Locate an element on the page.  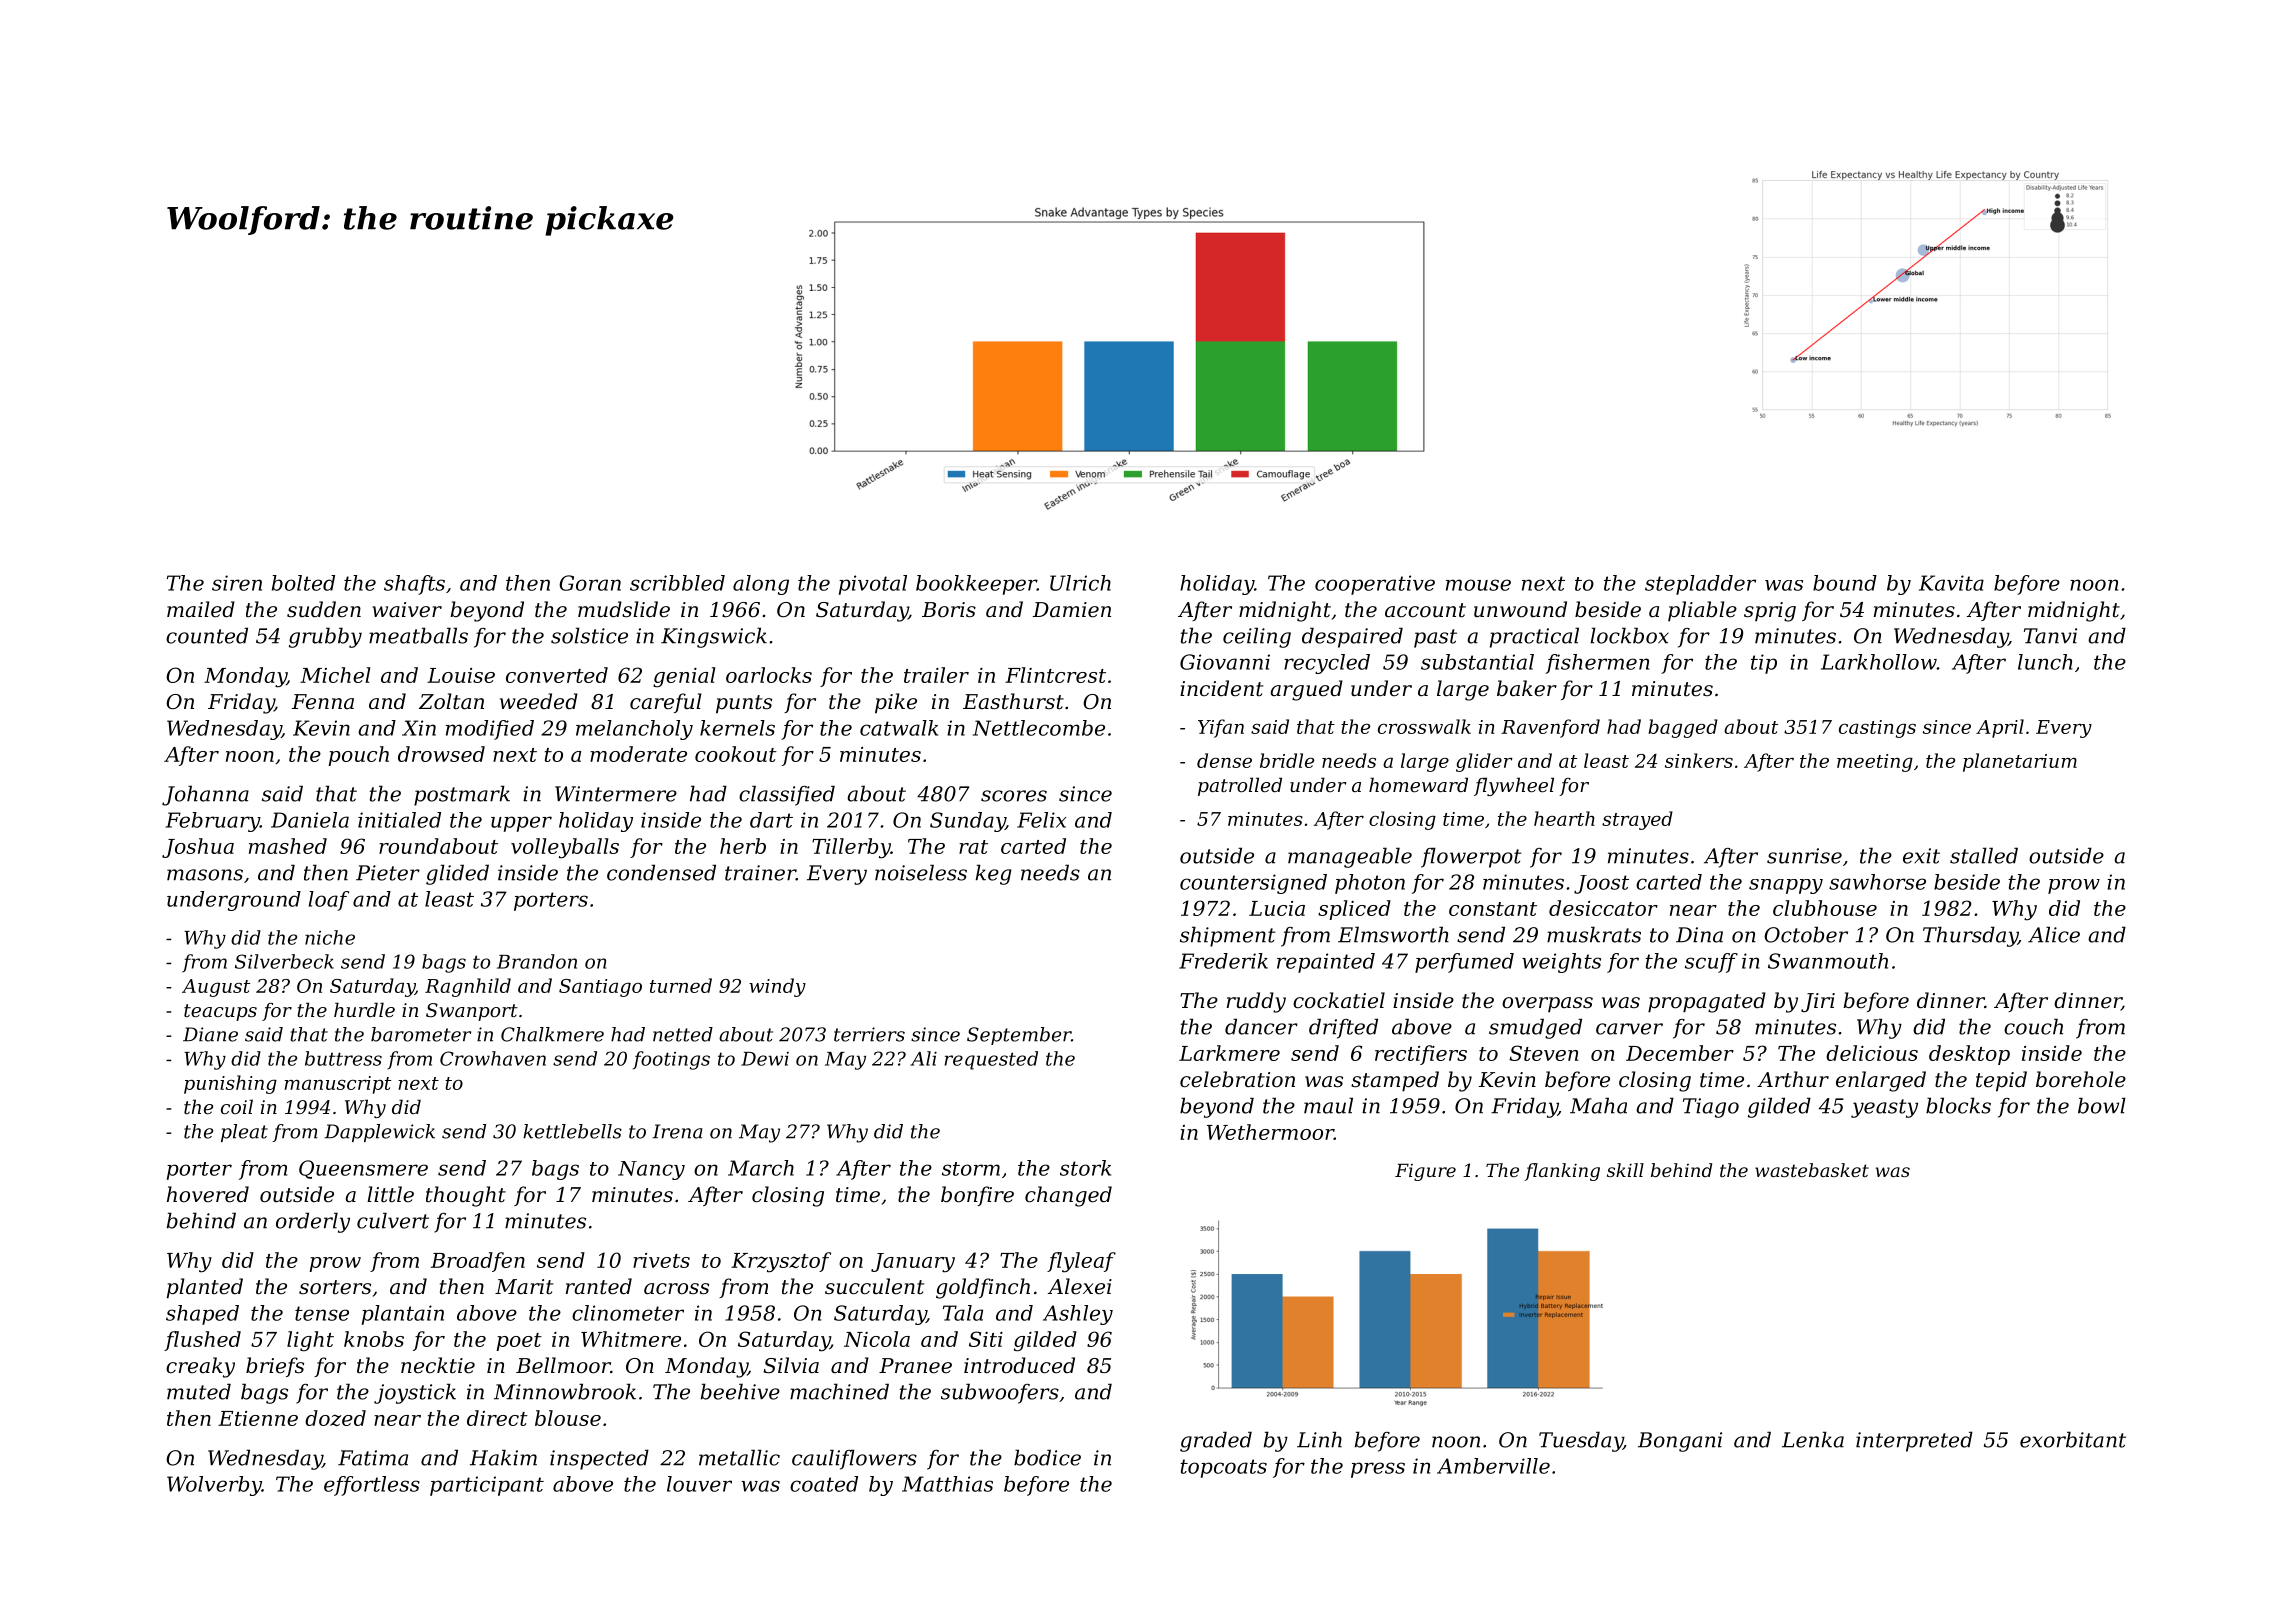
manageable is located at coordinates (1350, 857).
